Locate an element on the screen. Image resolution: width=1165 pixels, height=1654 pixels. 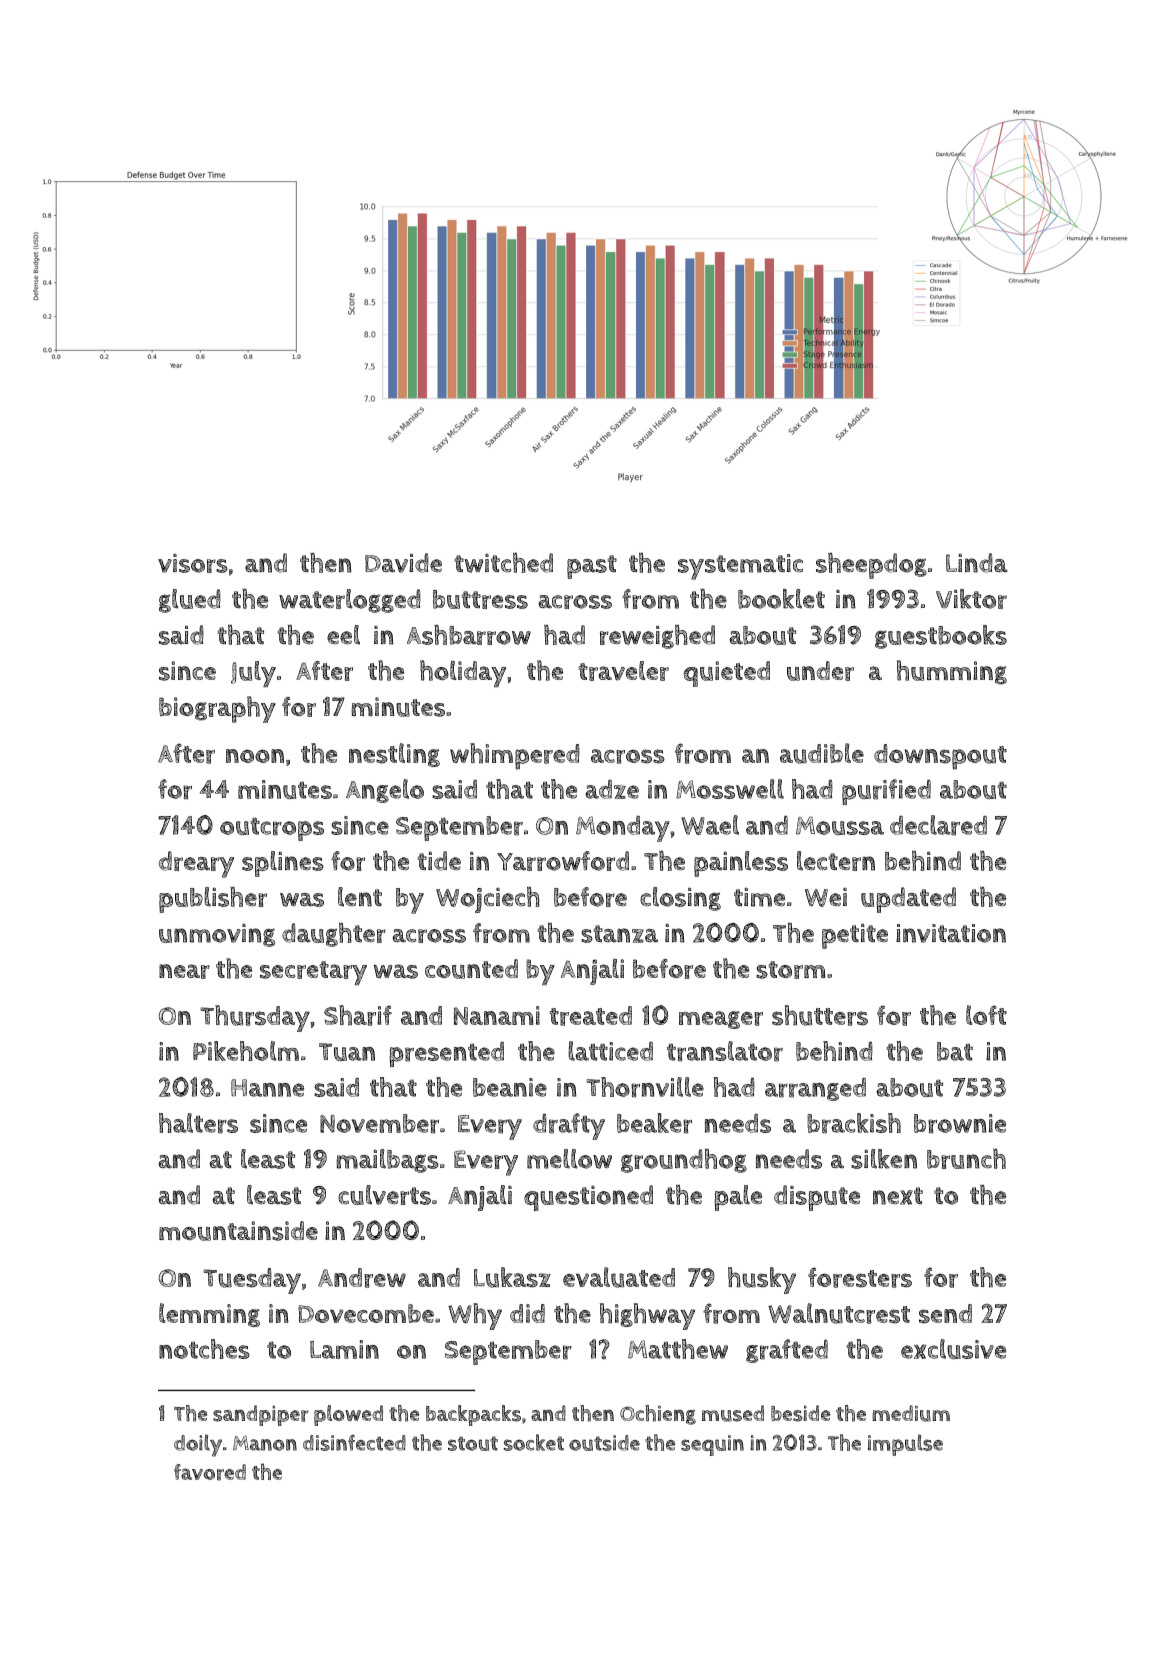
sequin is located at coordinates (712, 1445).
